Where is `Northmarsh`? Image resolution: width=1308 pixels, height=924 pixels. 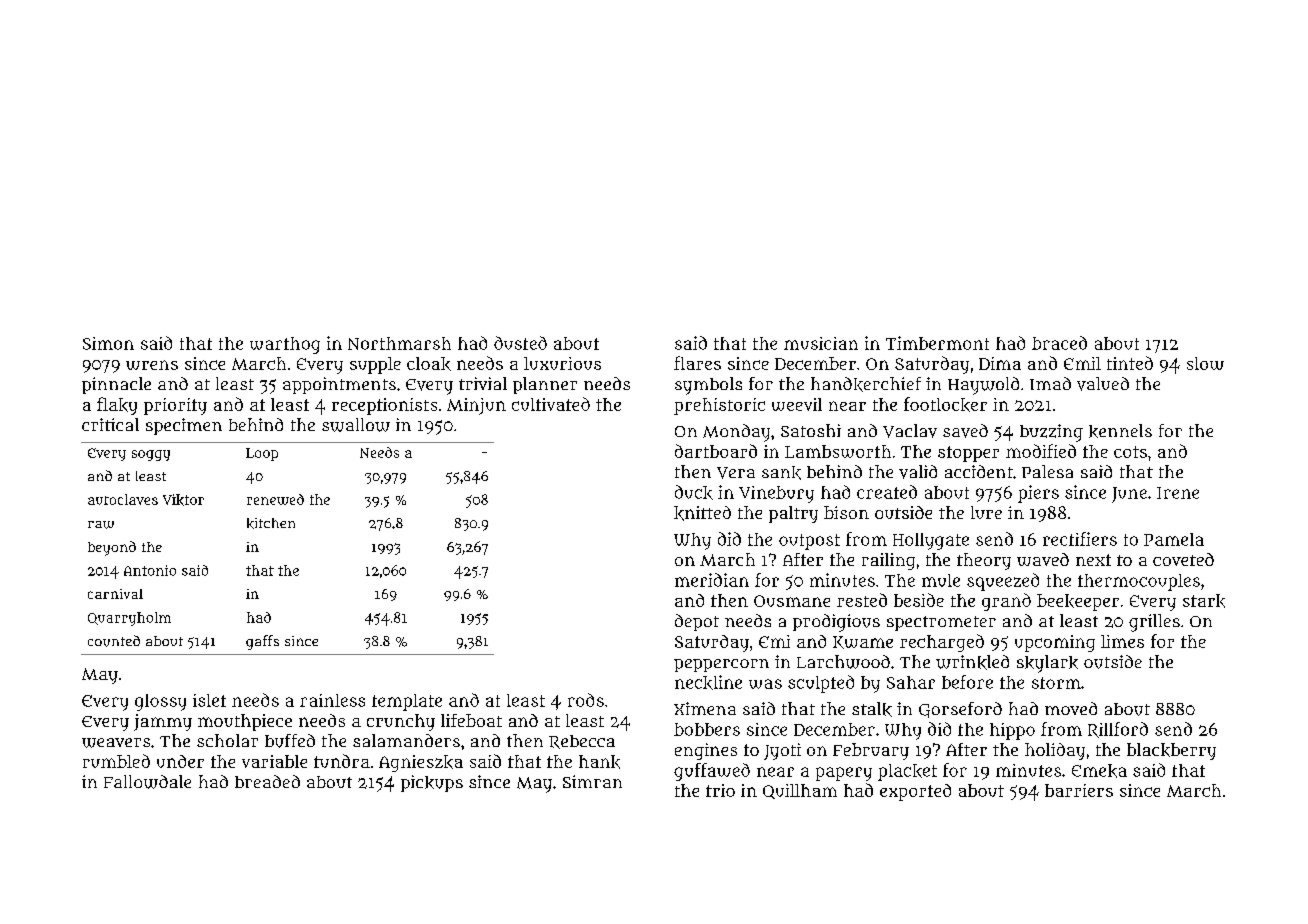 Northmarsh is located at coordinates (399, 343).
